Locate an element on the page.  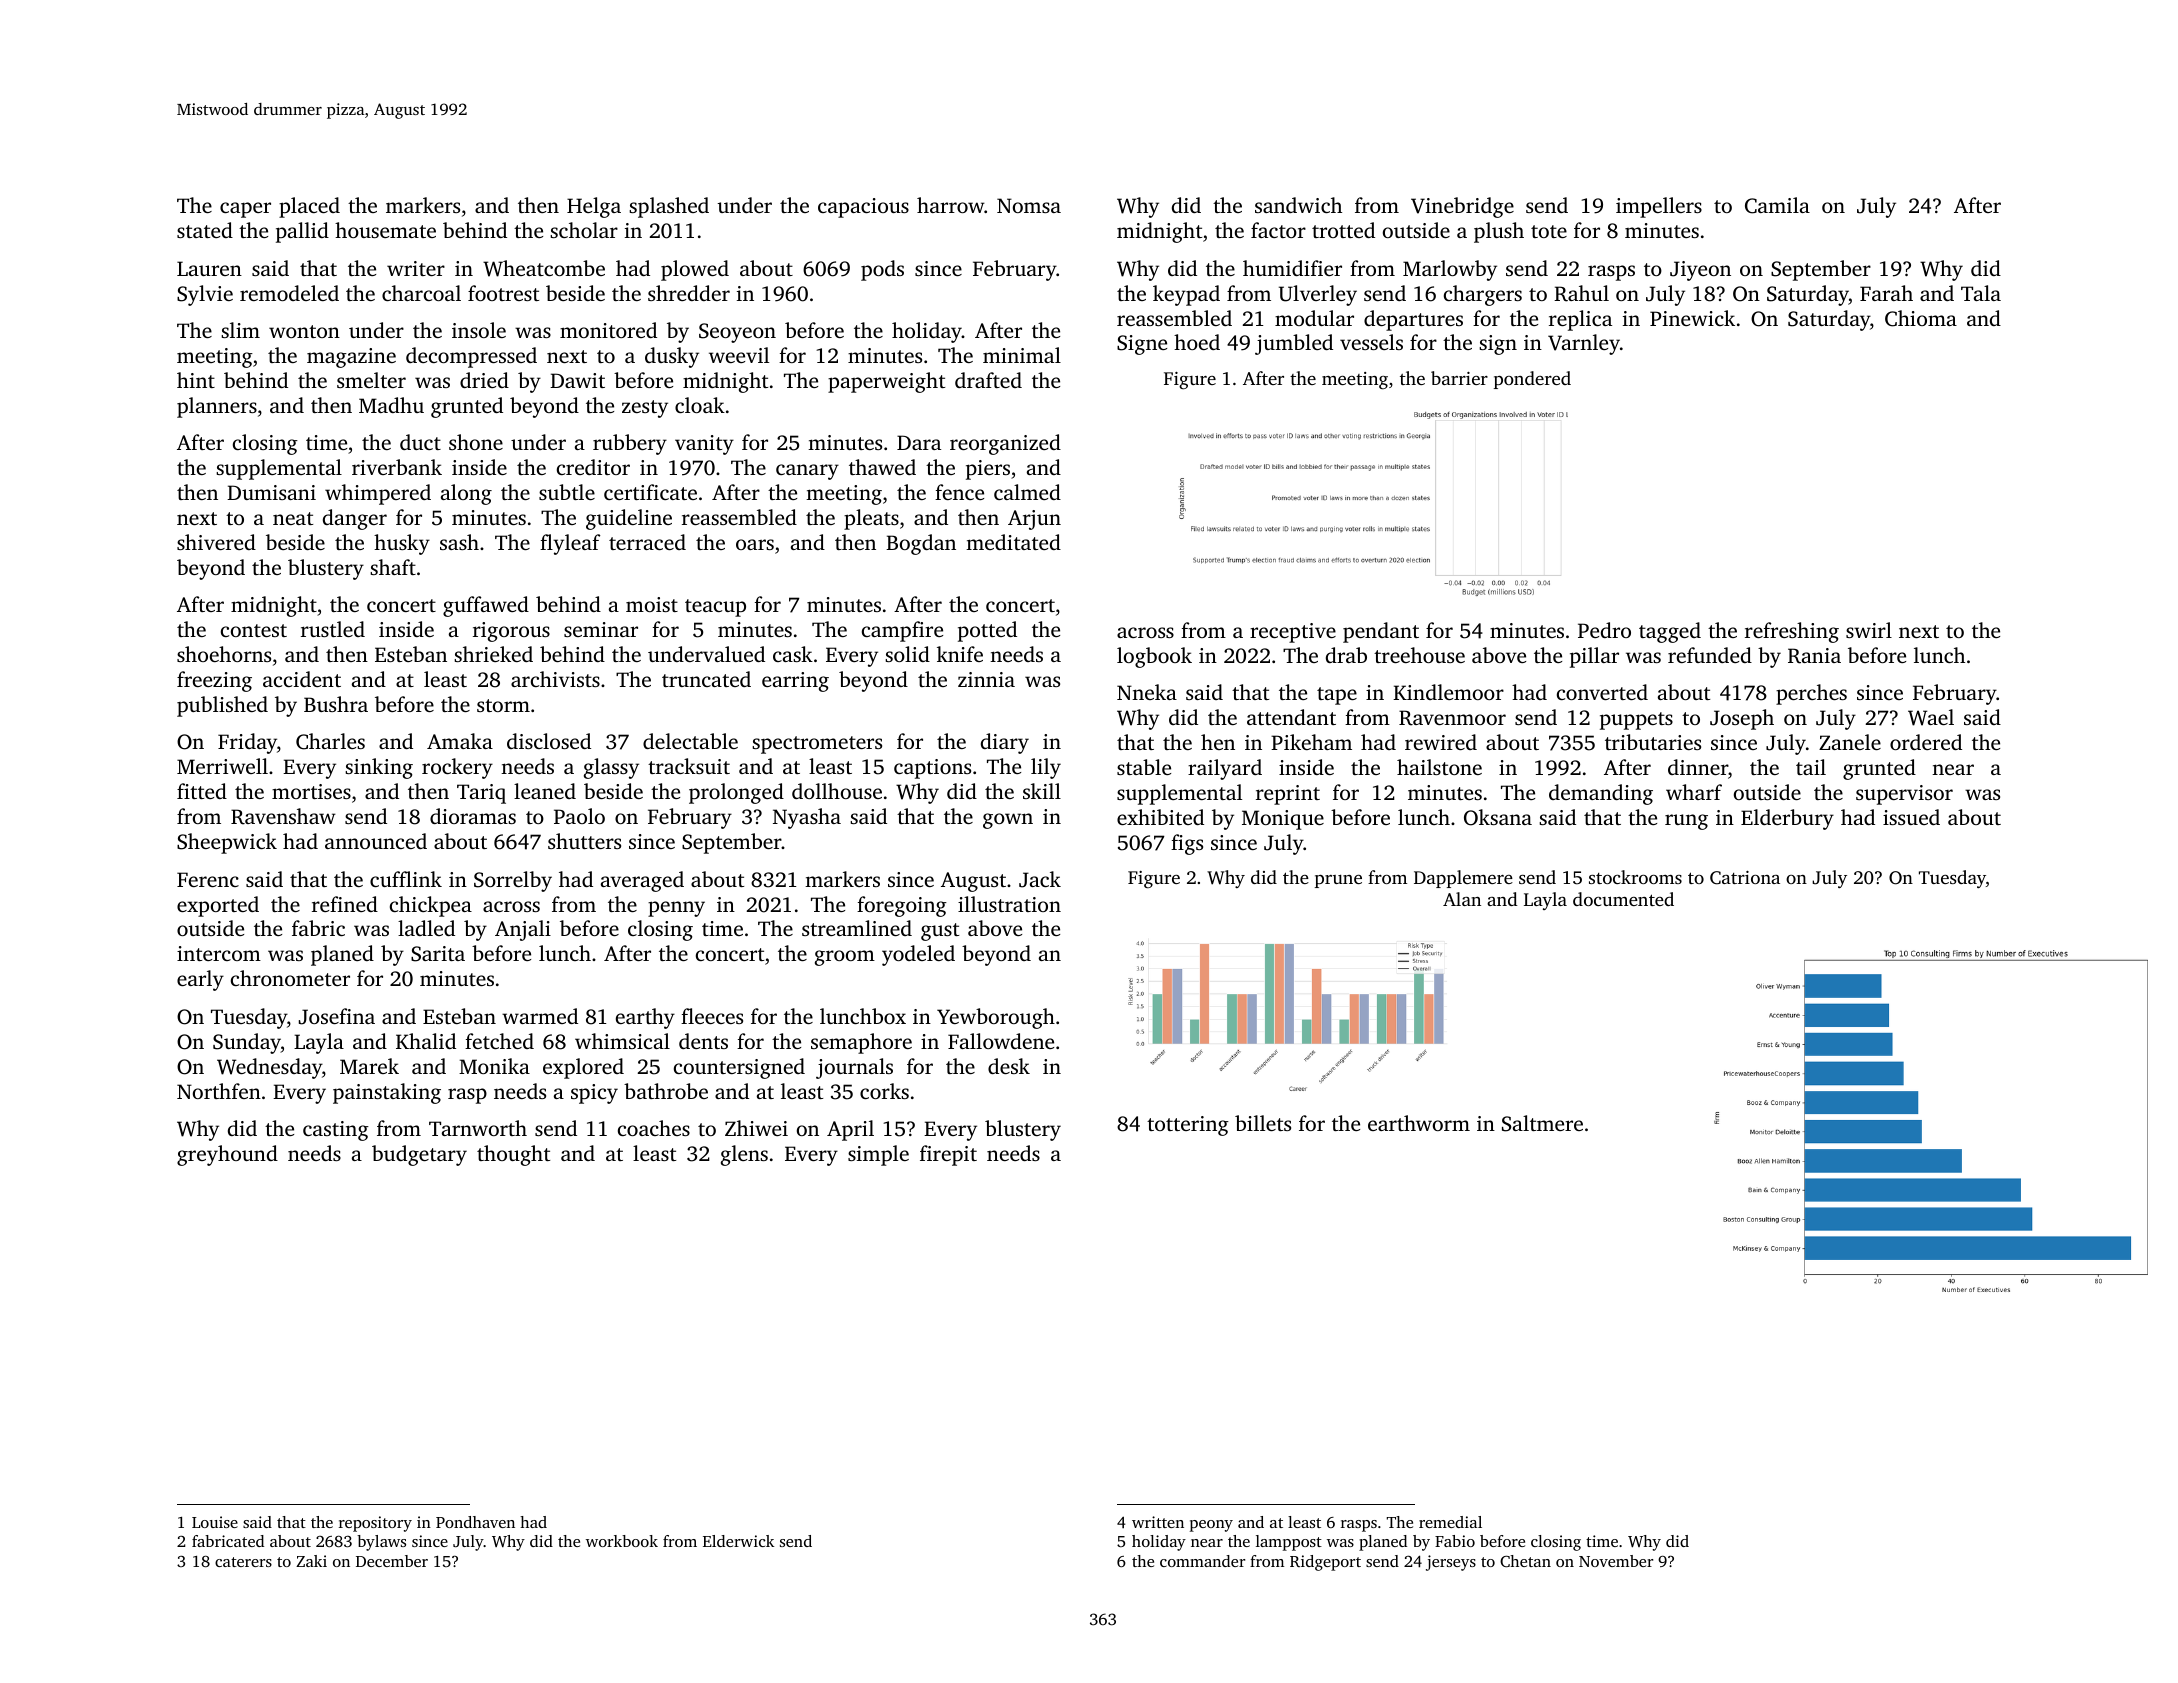
Tarnworth is located at coordinates (478, 1128).
